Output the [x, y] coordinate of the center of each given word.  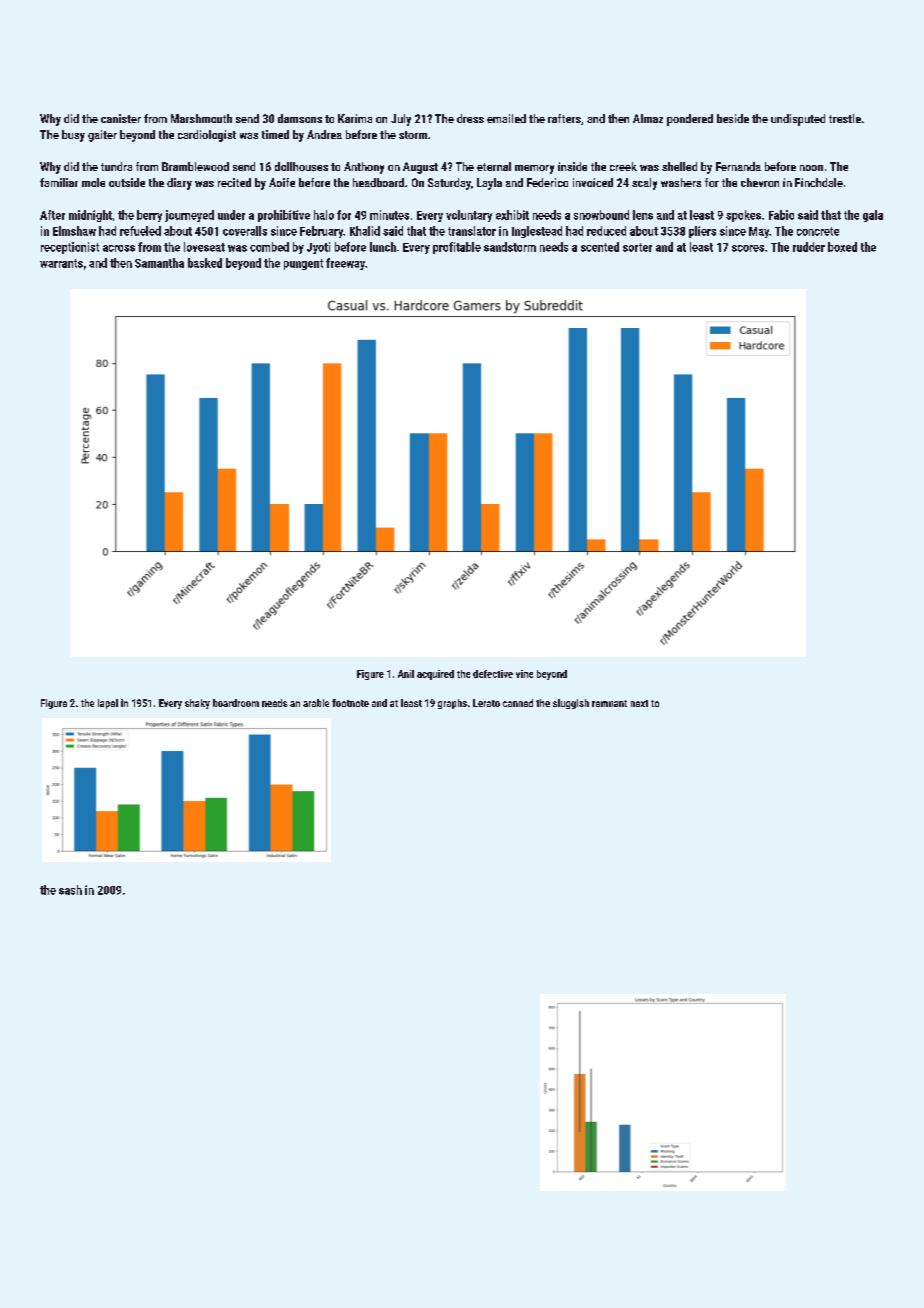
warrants [61, 263]
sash [70, 890]
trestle [845, 118]
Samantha [159, 263]
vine [524, 674]
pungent [303, 264]
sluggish [571, 704]
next [639, 703]
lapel [108, 704]
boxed [842, 247]
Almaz [648, 118]
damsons [300, 118]
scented [600, 247]
